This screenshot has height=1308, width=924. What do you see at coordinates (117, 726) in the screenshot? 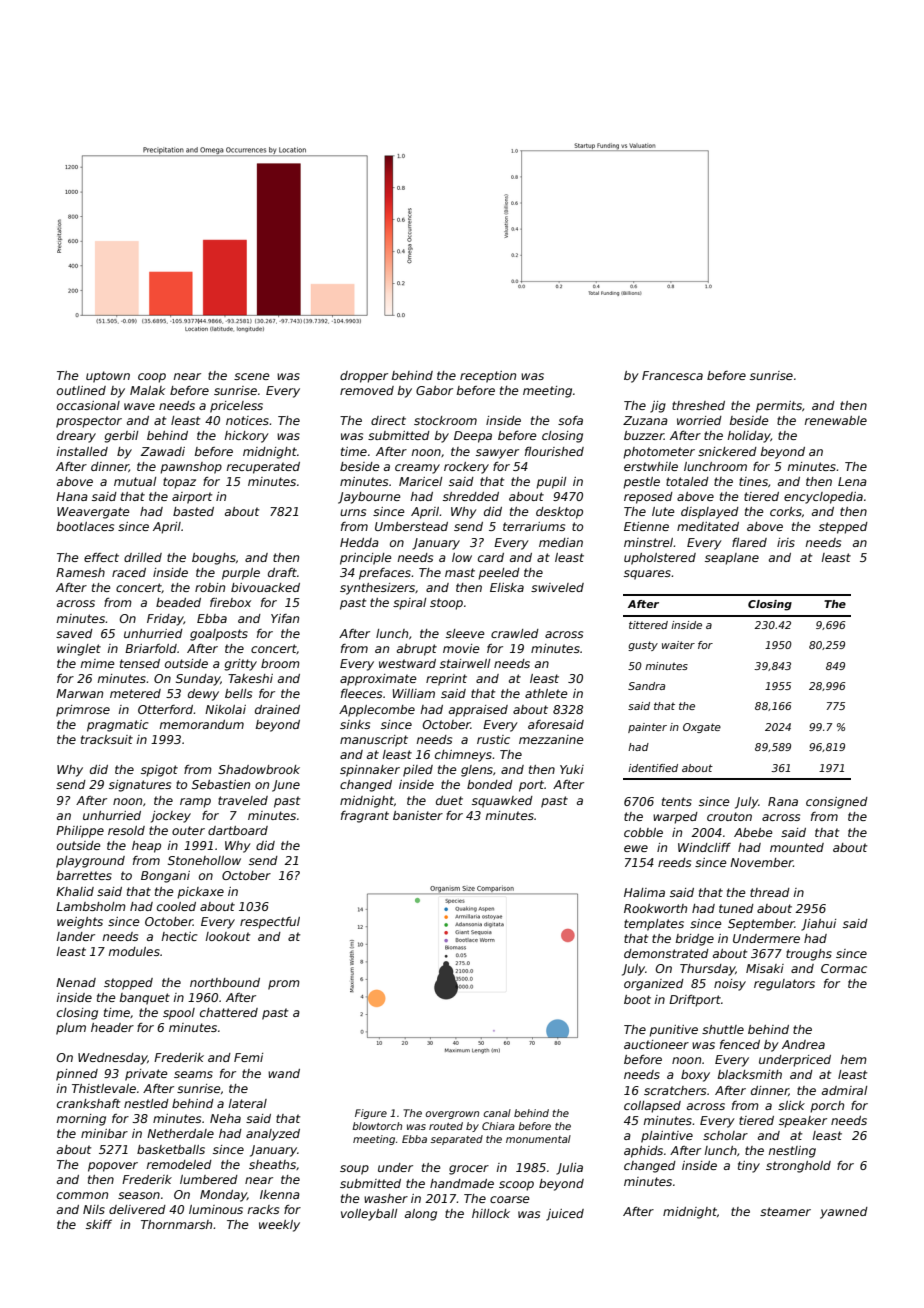
I see `pragmatic` at bounding box center [117, 726].
